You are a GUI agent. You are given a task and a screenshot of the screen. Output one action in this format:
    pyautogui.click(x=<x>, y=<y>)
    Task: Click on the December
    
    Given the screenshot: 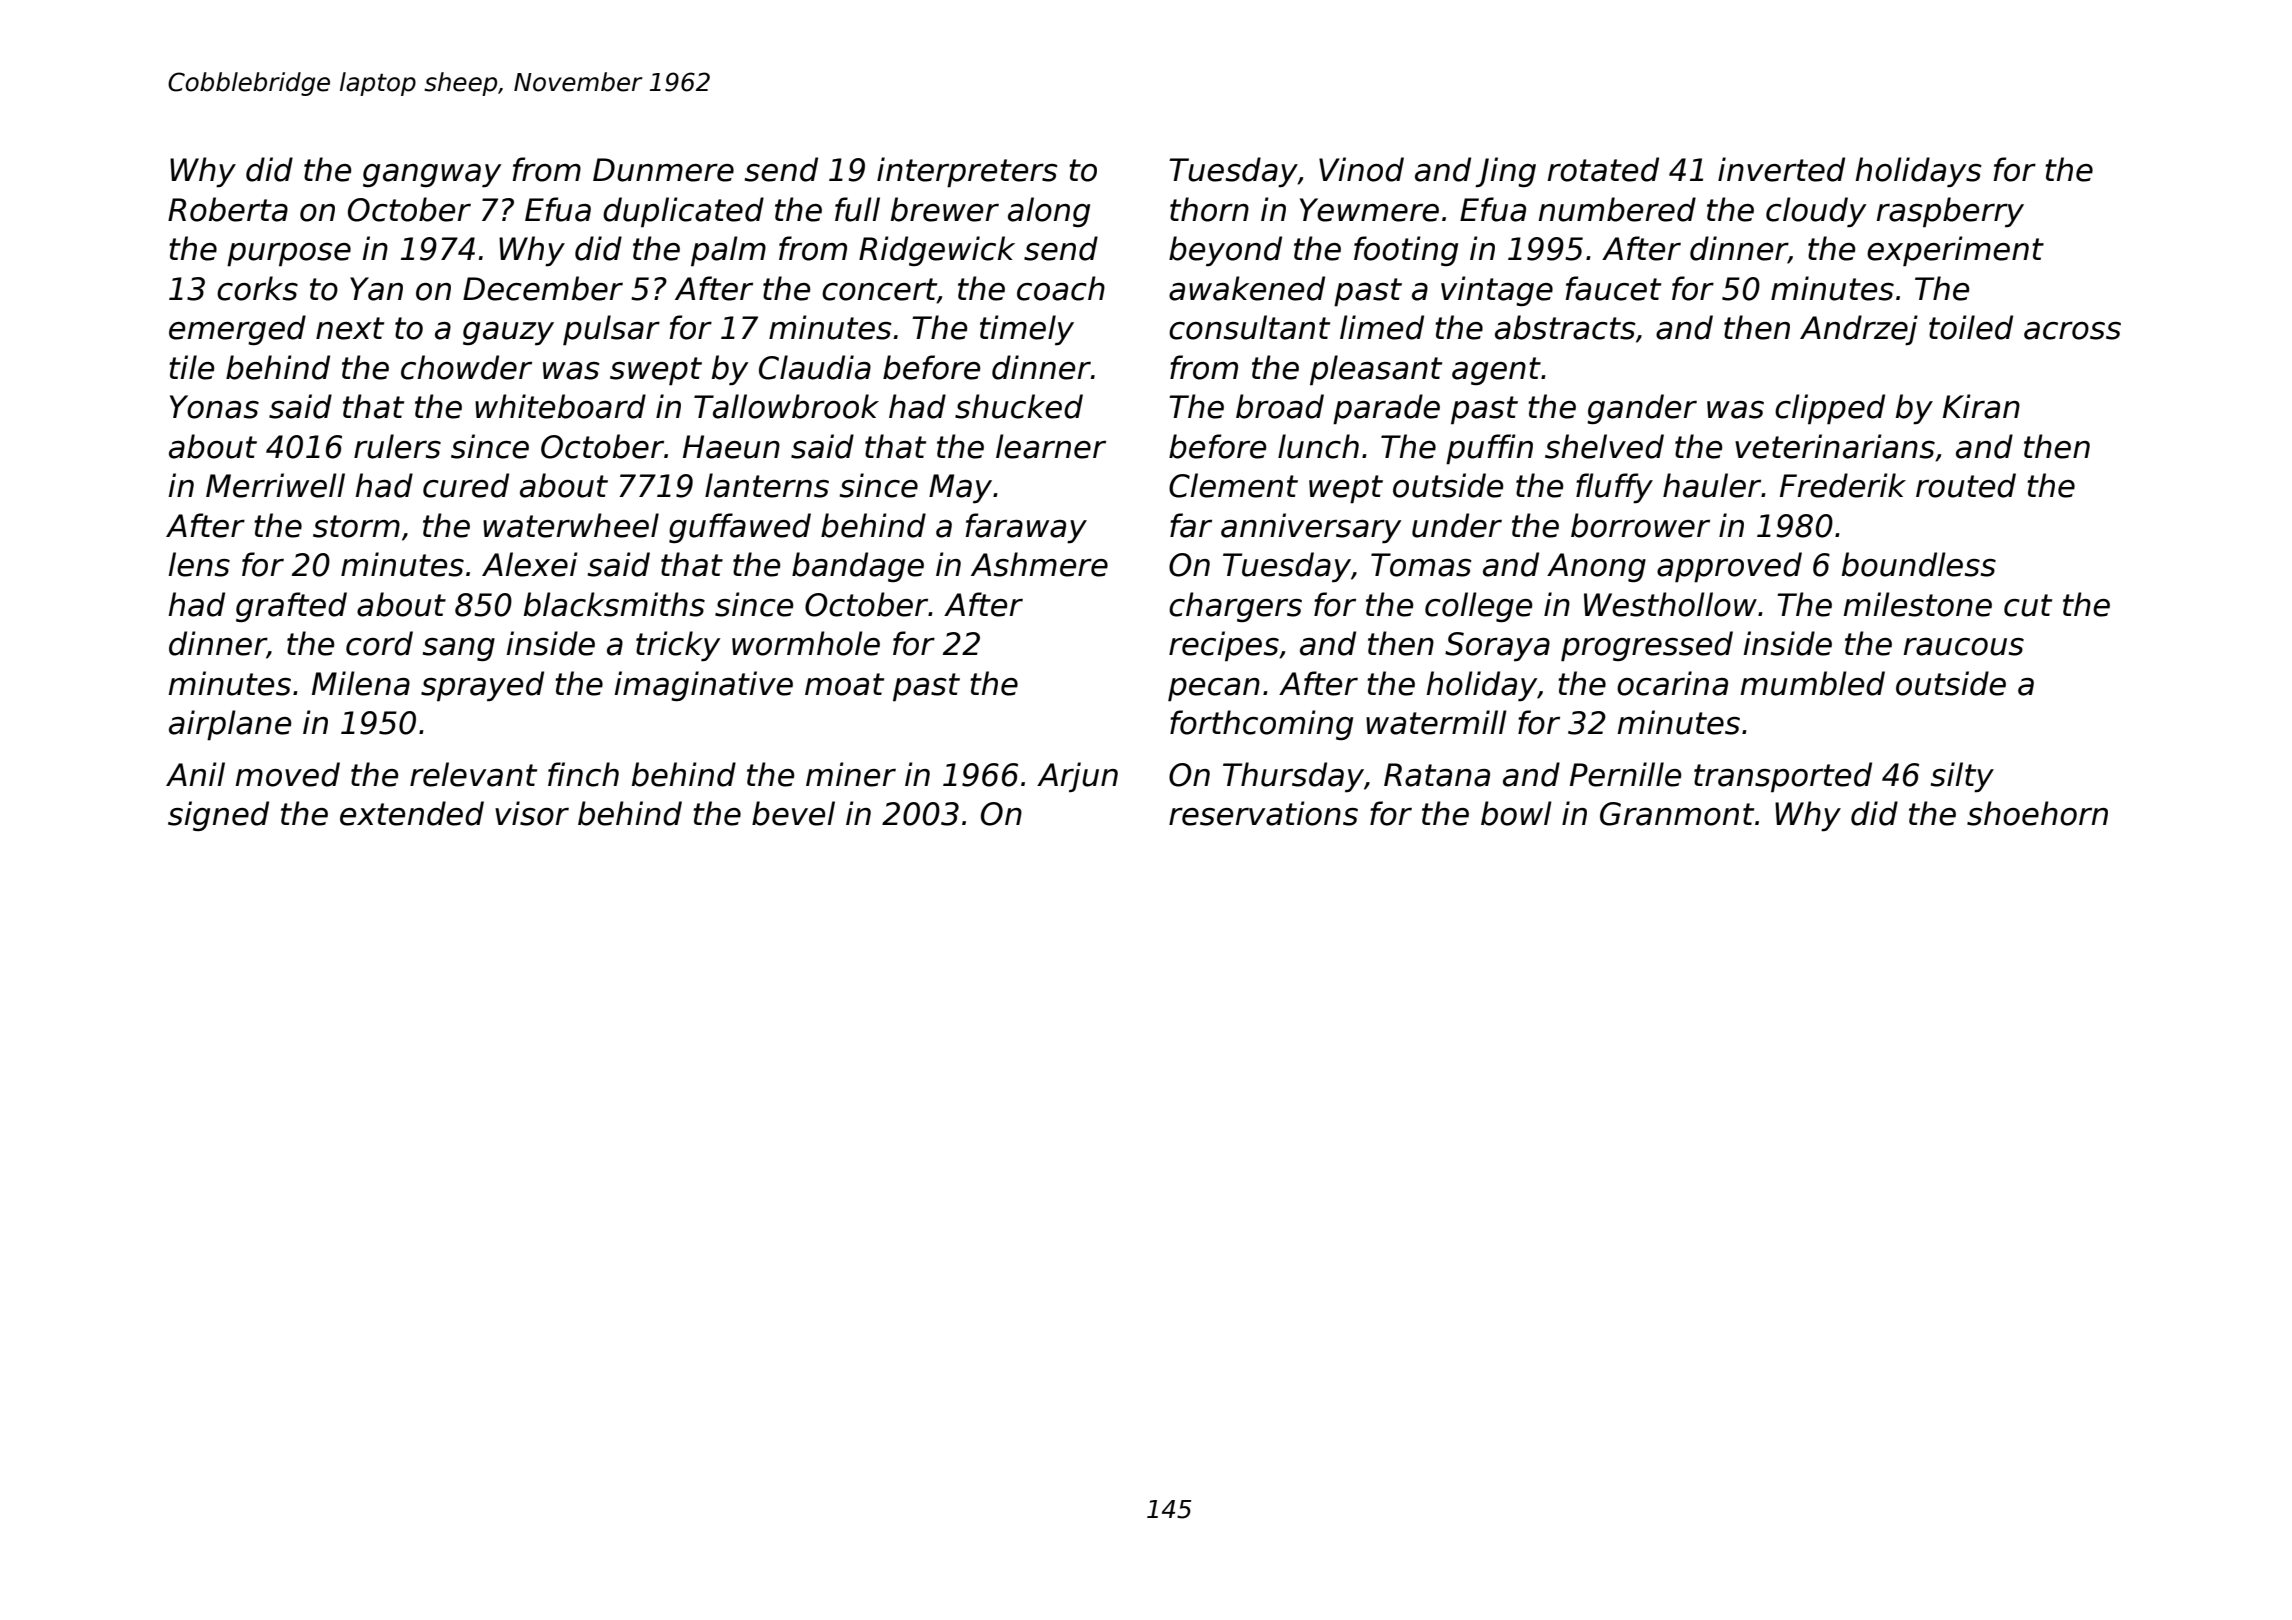 What is the action you would take?
    pyautogui.click(x=543, y=288)
